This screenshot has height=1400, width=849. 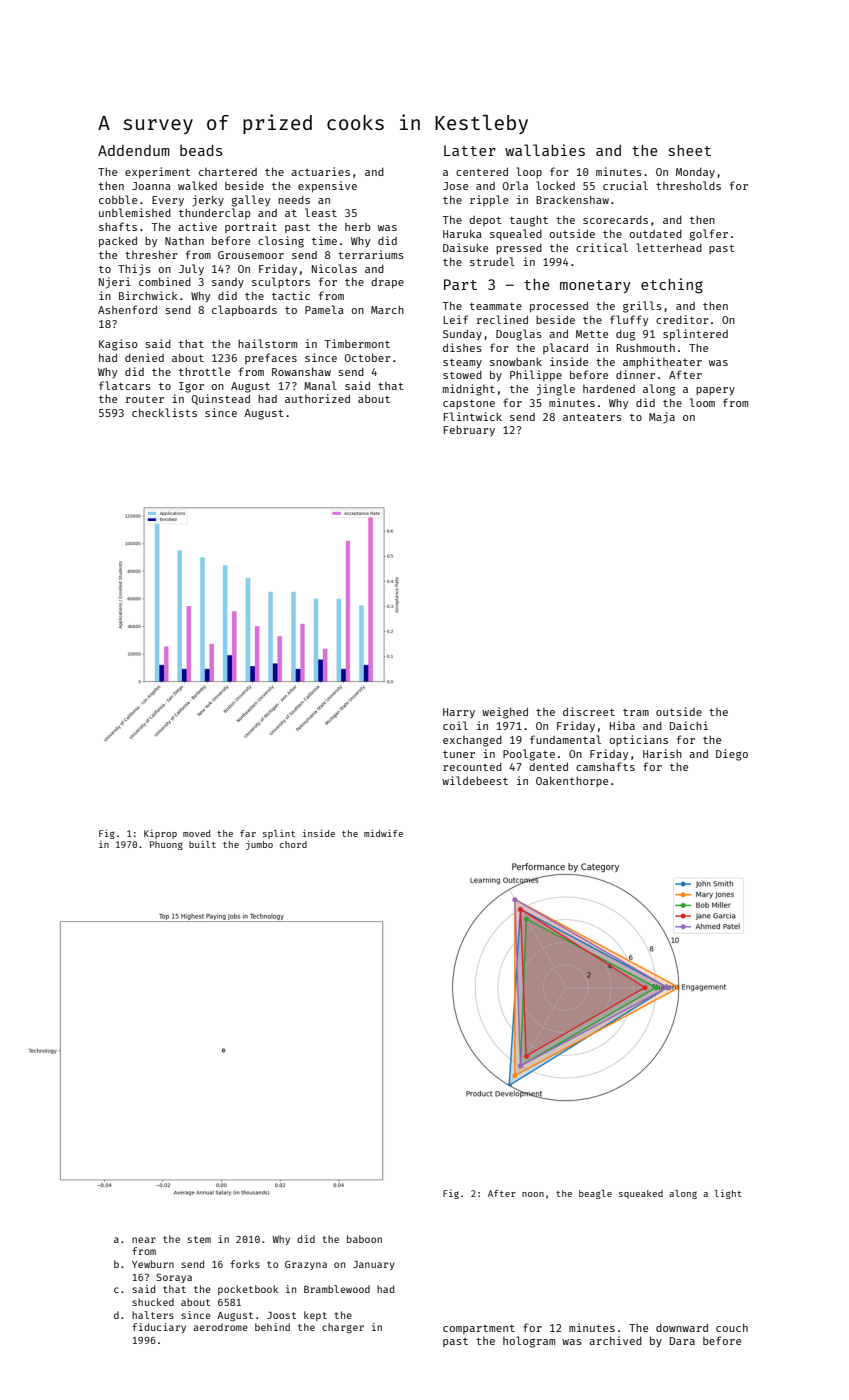 What do you see at coordinates (529, 1342) in the screenshot?
I see `hologram` at bounding box center [529, 1342].
